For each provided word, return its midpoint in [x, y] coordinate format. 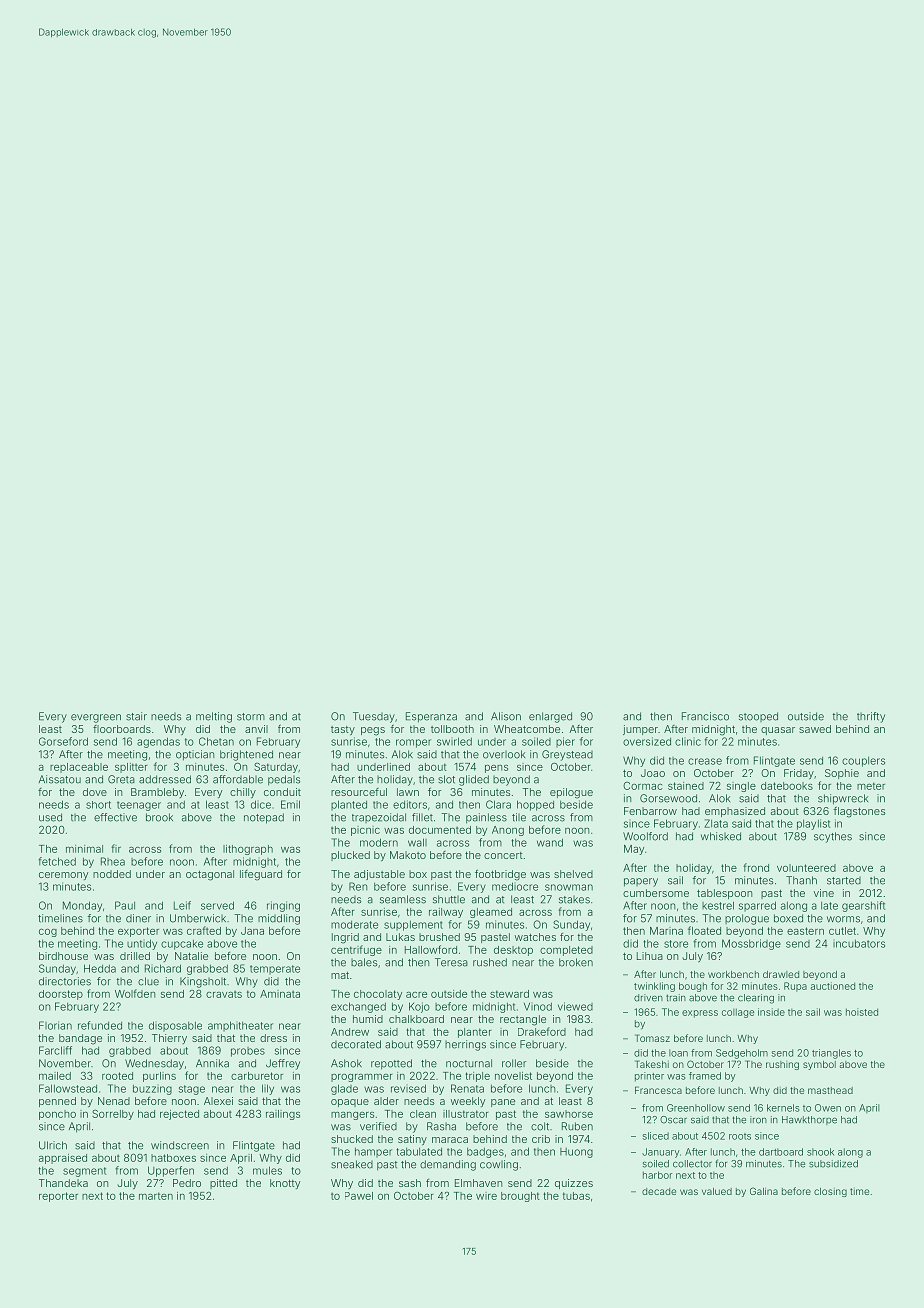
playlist [814, 824]
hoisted [862, 1012]
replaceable [79, 768]
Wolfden [135, 993]
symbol [819, 1065]
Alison [506, 716]
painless [486, 818]
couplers [863, 762]
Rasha [441, 1126]
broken [576, 962]
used [50, 817]
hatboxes [173, 1158]
